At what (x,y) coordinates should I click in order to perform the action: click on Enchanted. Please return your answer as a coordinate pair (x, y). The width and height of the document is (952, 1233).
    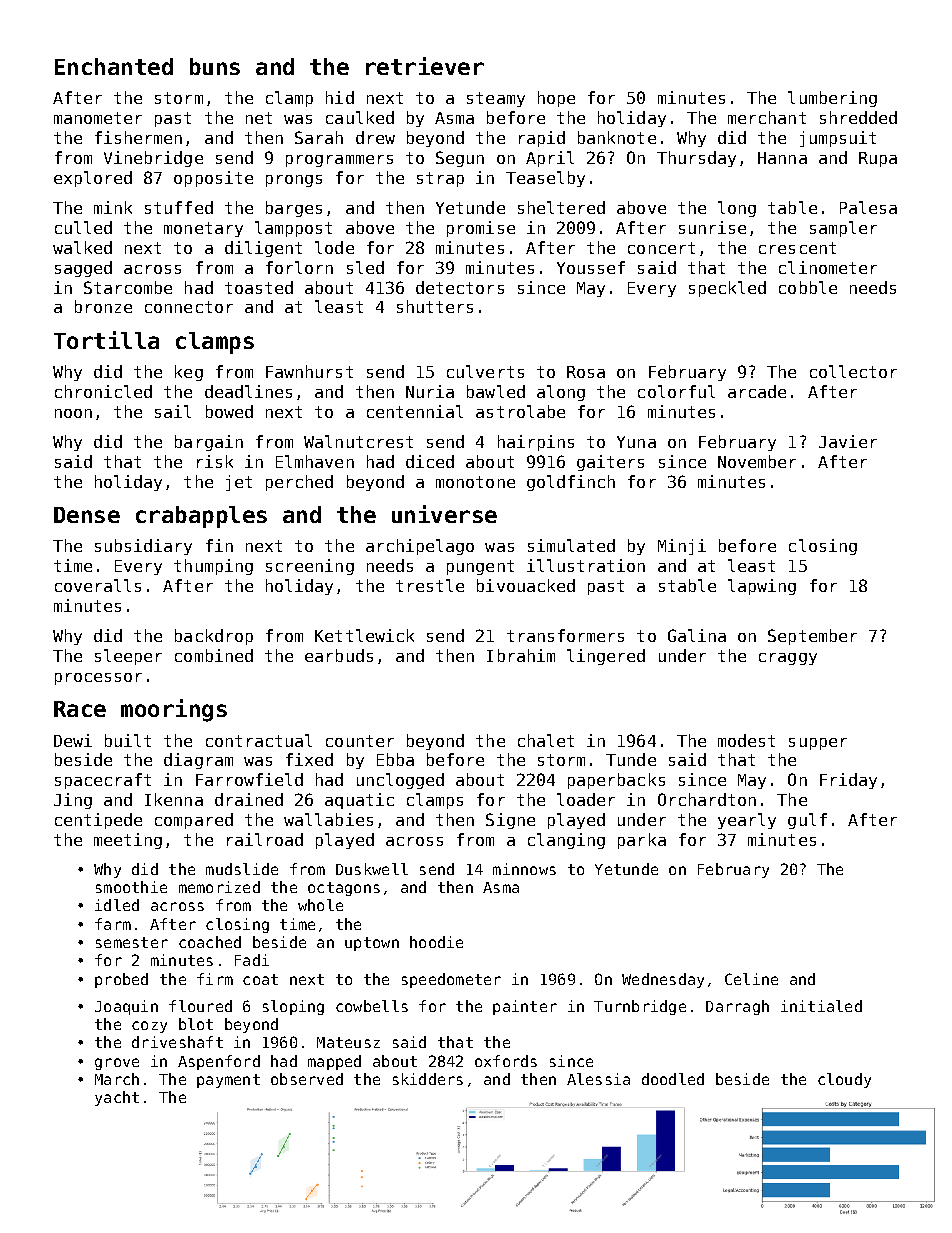
    Looking at the image, I should click on (114, 66).
